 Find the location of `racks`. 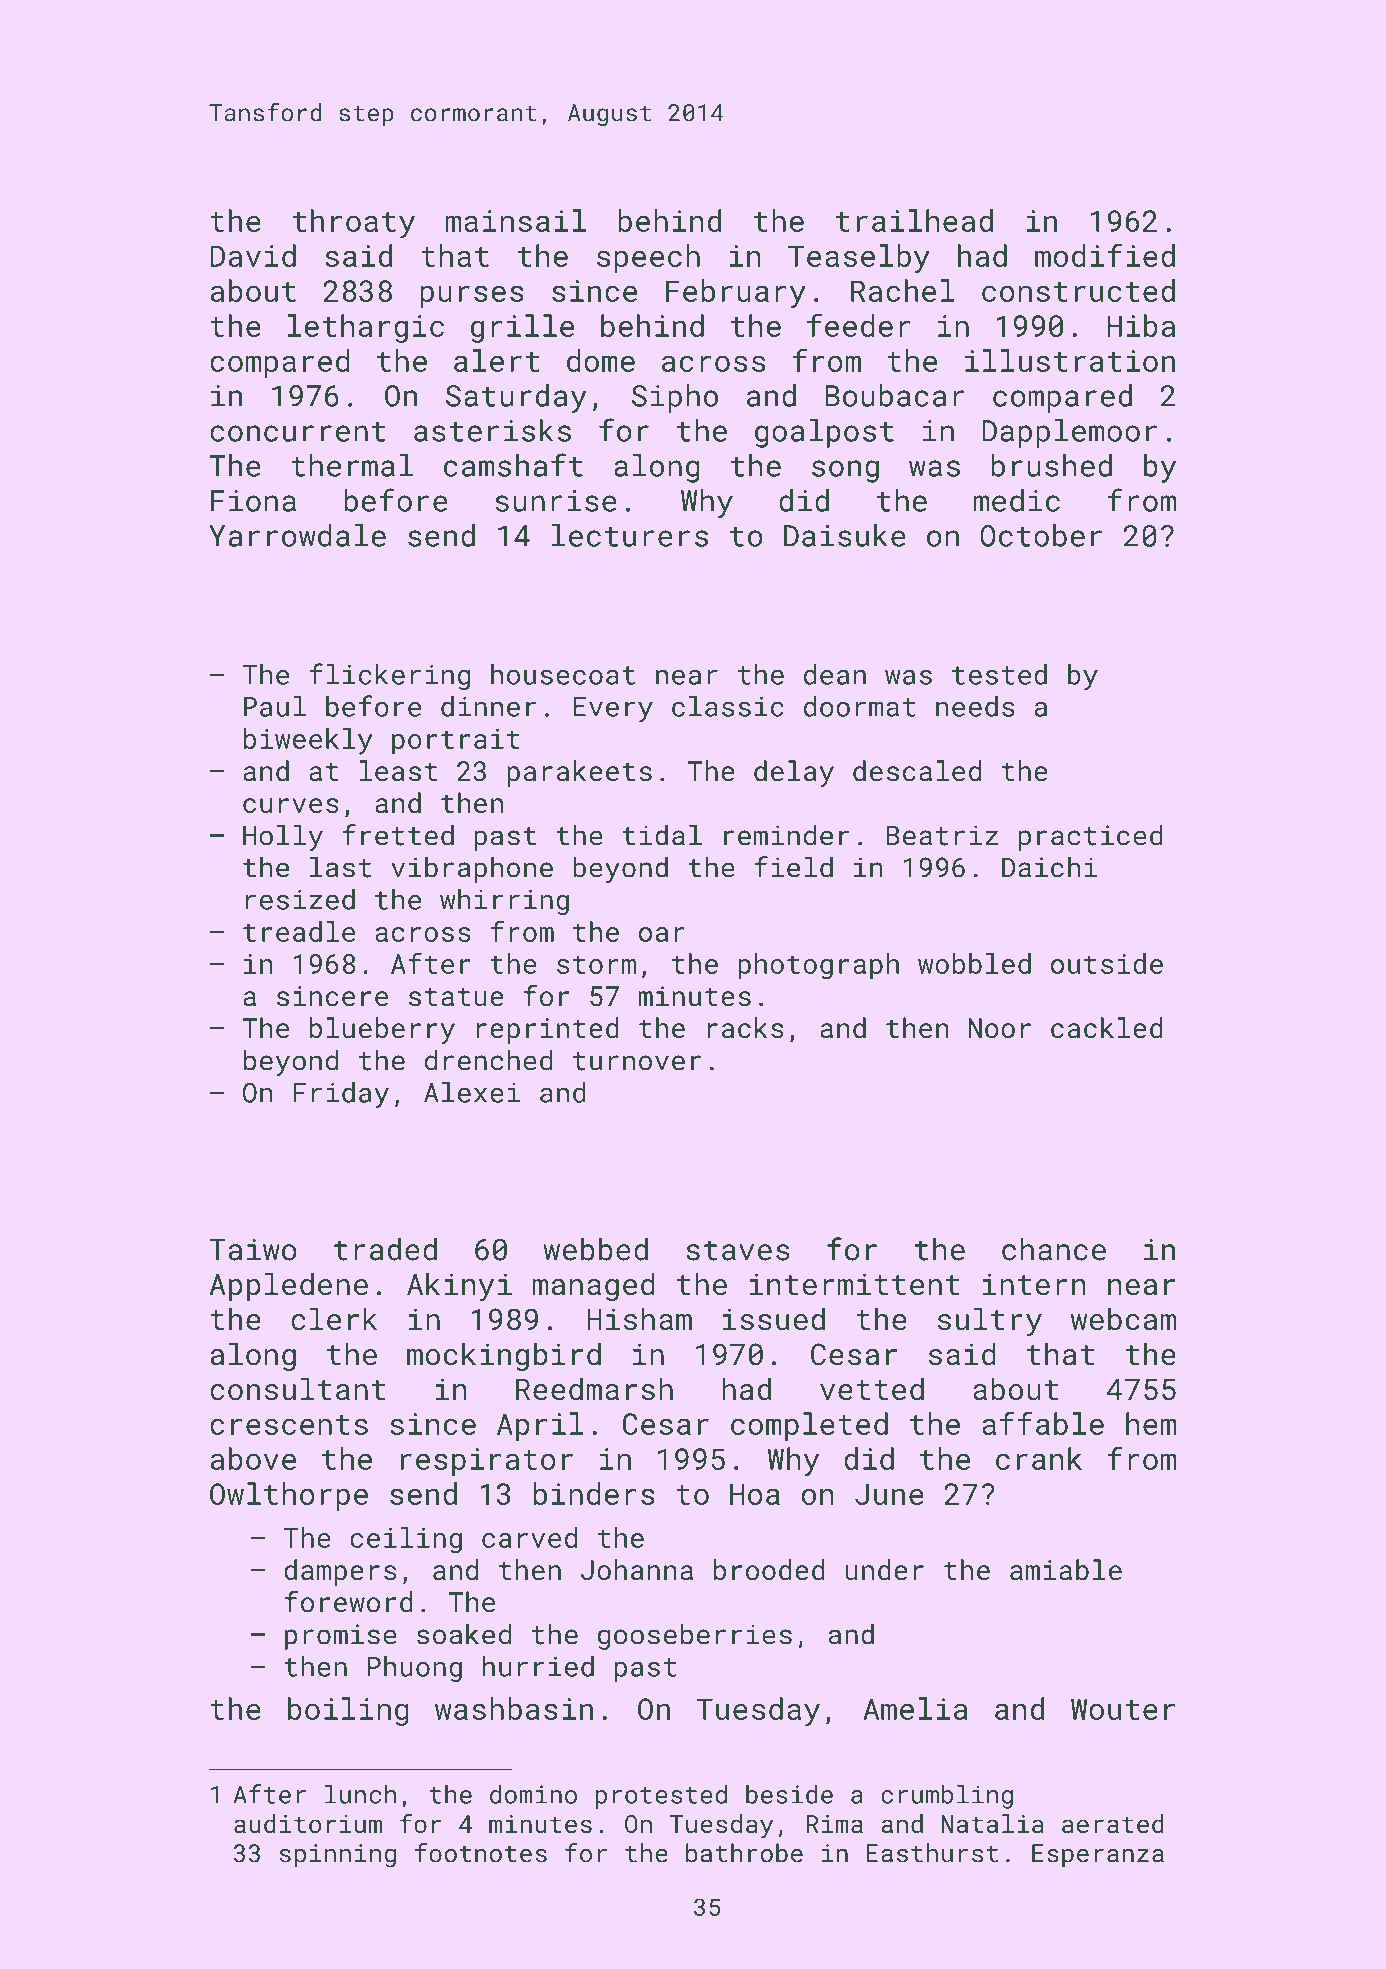

racks is located at coordinates (745, 1027).
